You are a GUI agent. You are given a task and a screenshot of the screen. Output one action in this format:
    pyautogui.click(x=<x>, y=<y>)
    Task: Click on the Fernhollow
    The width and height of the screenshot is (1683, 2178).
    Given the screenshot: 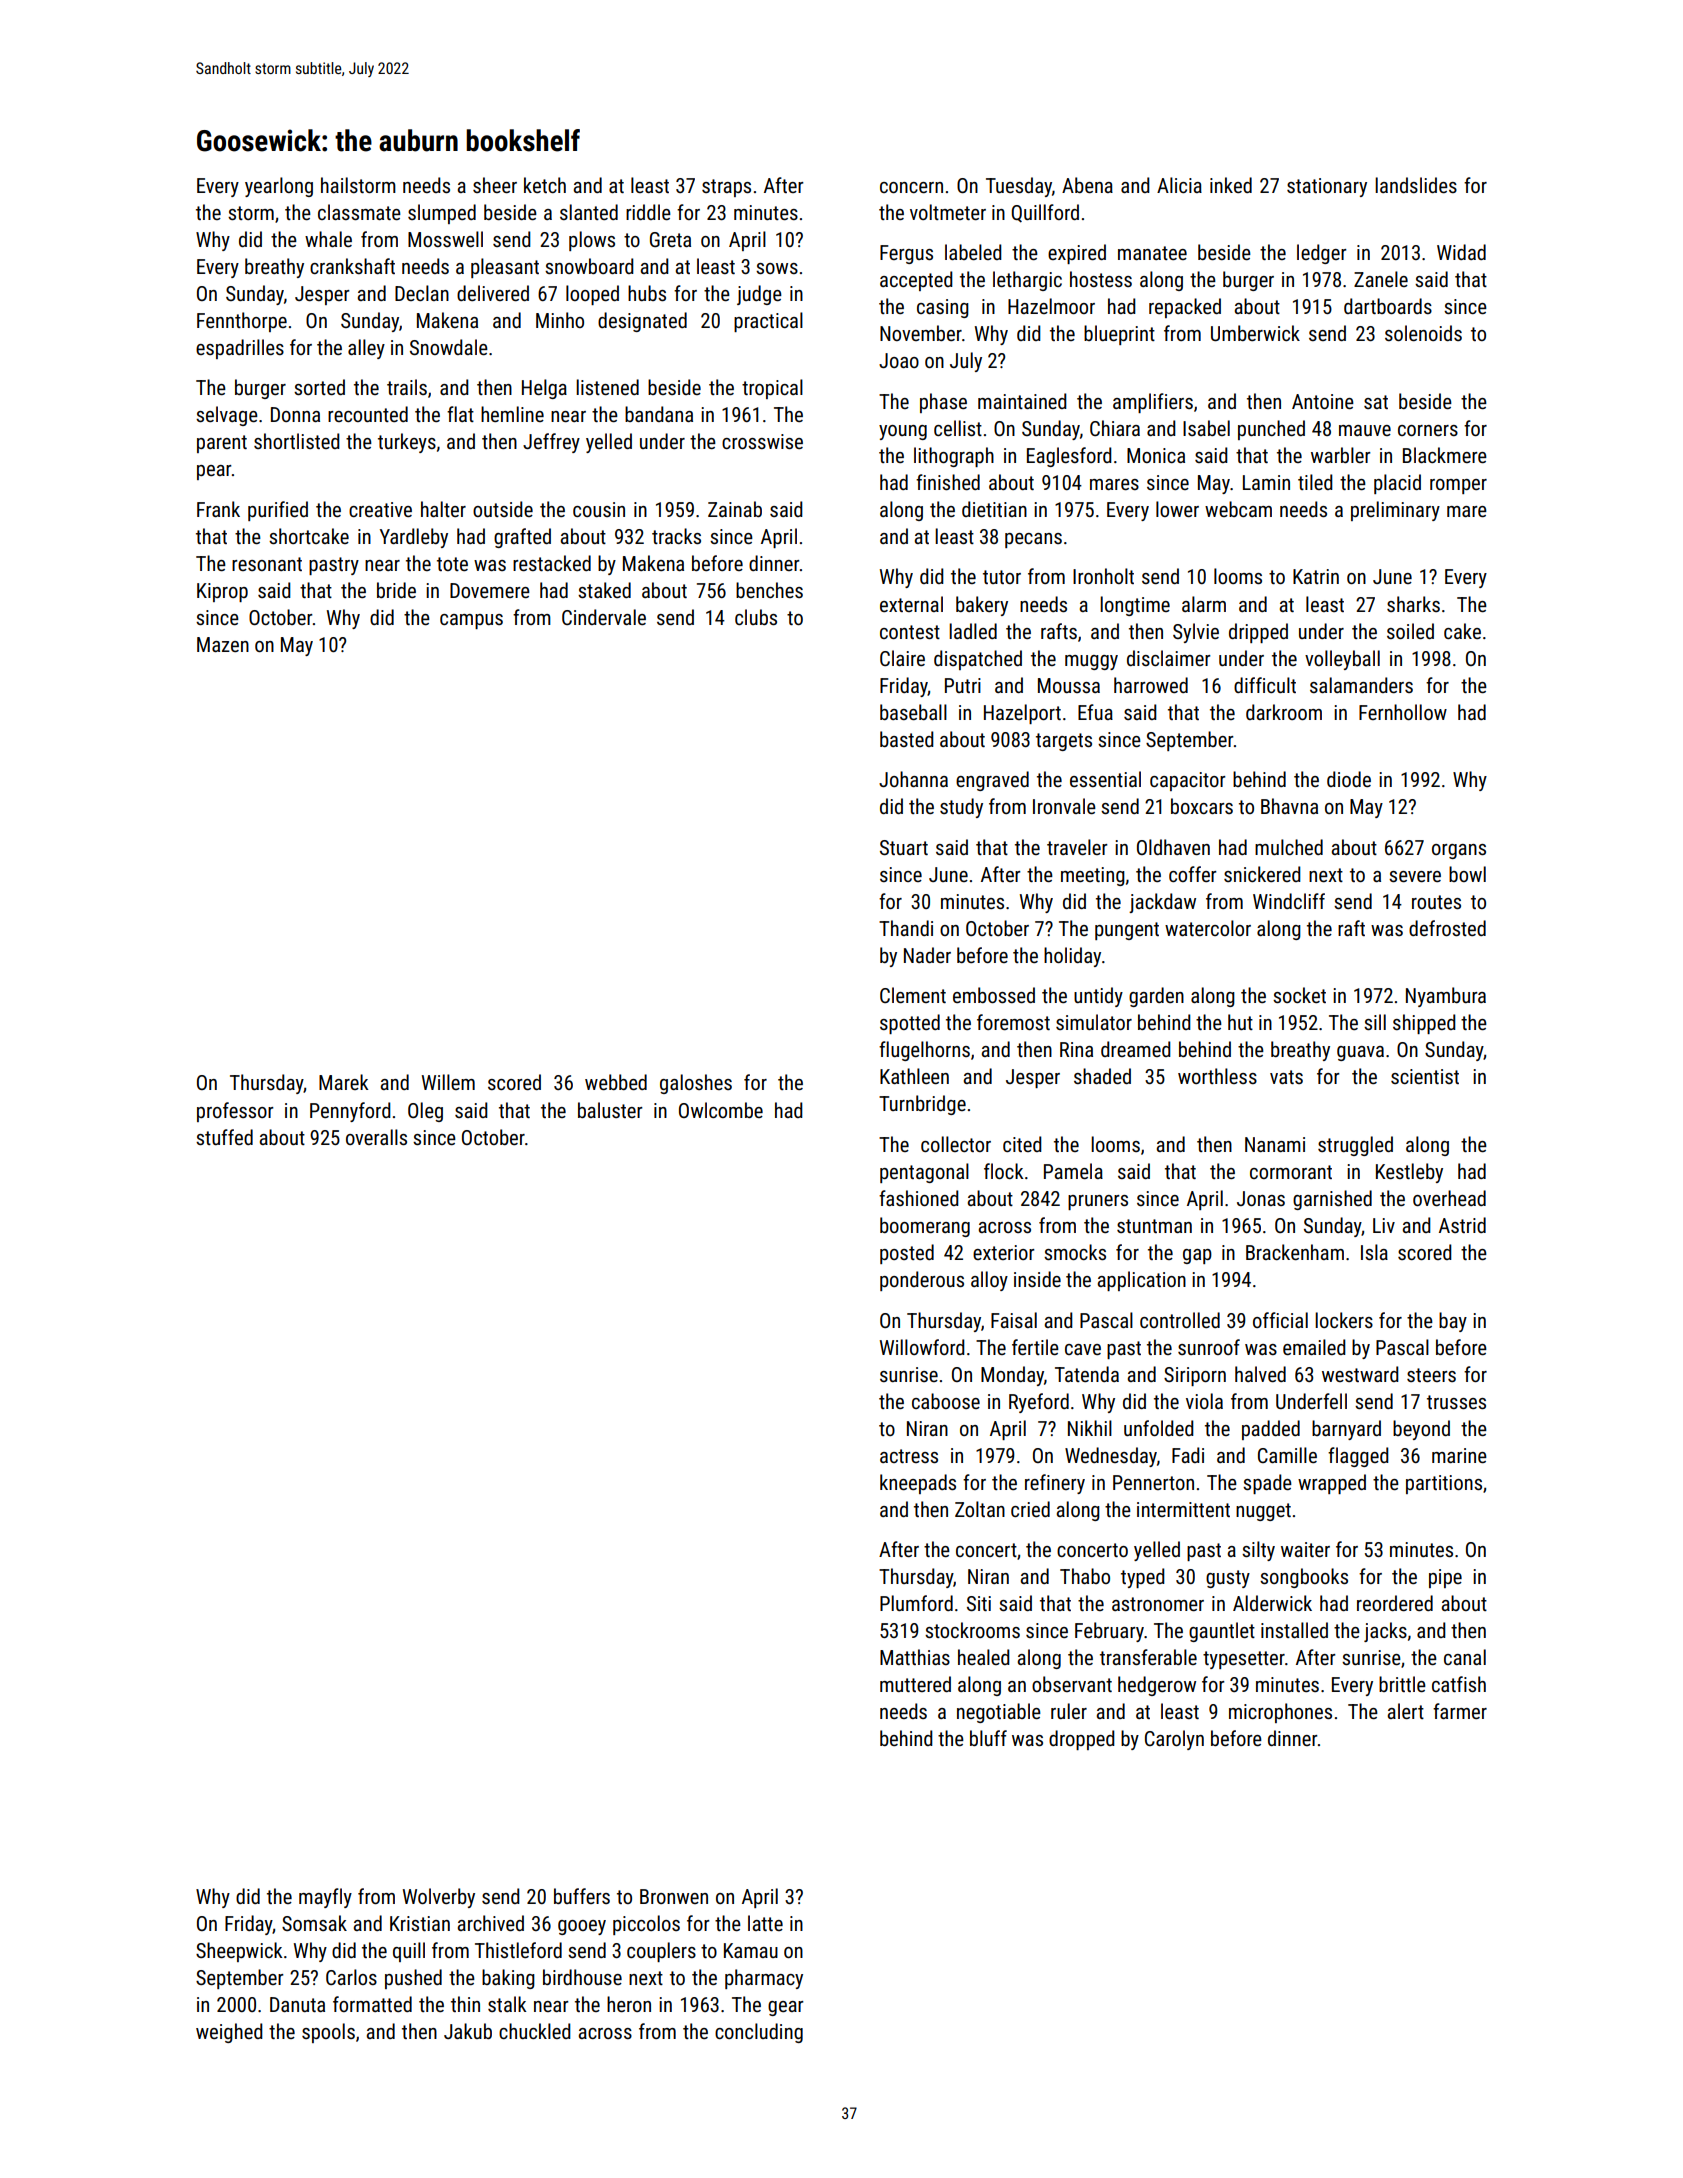 What is the action you would take?
    pyautogui.click(x=1403, y=712)
